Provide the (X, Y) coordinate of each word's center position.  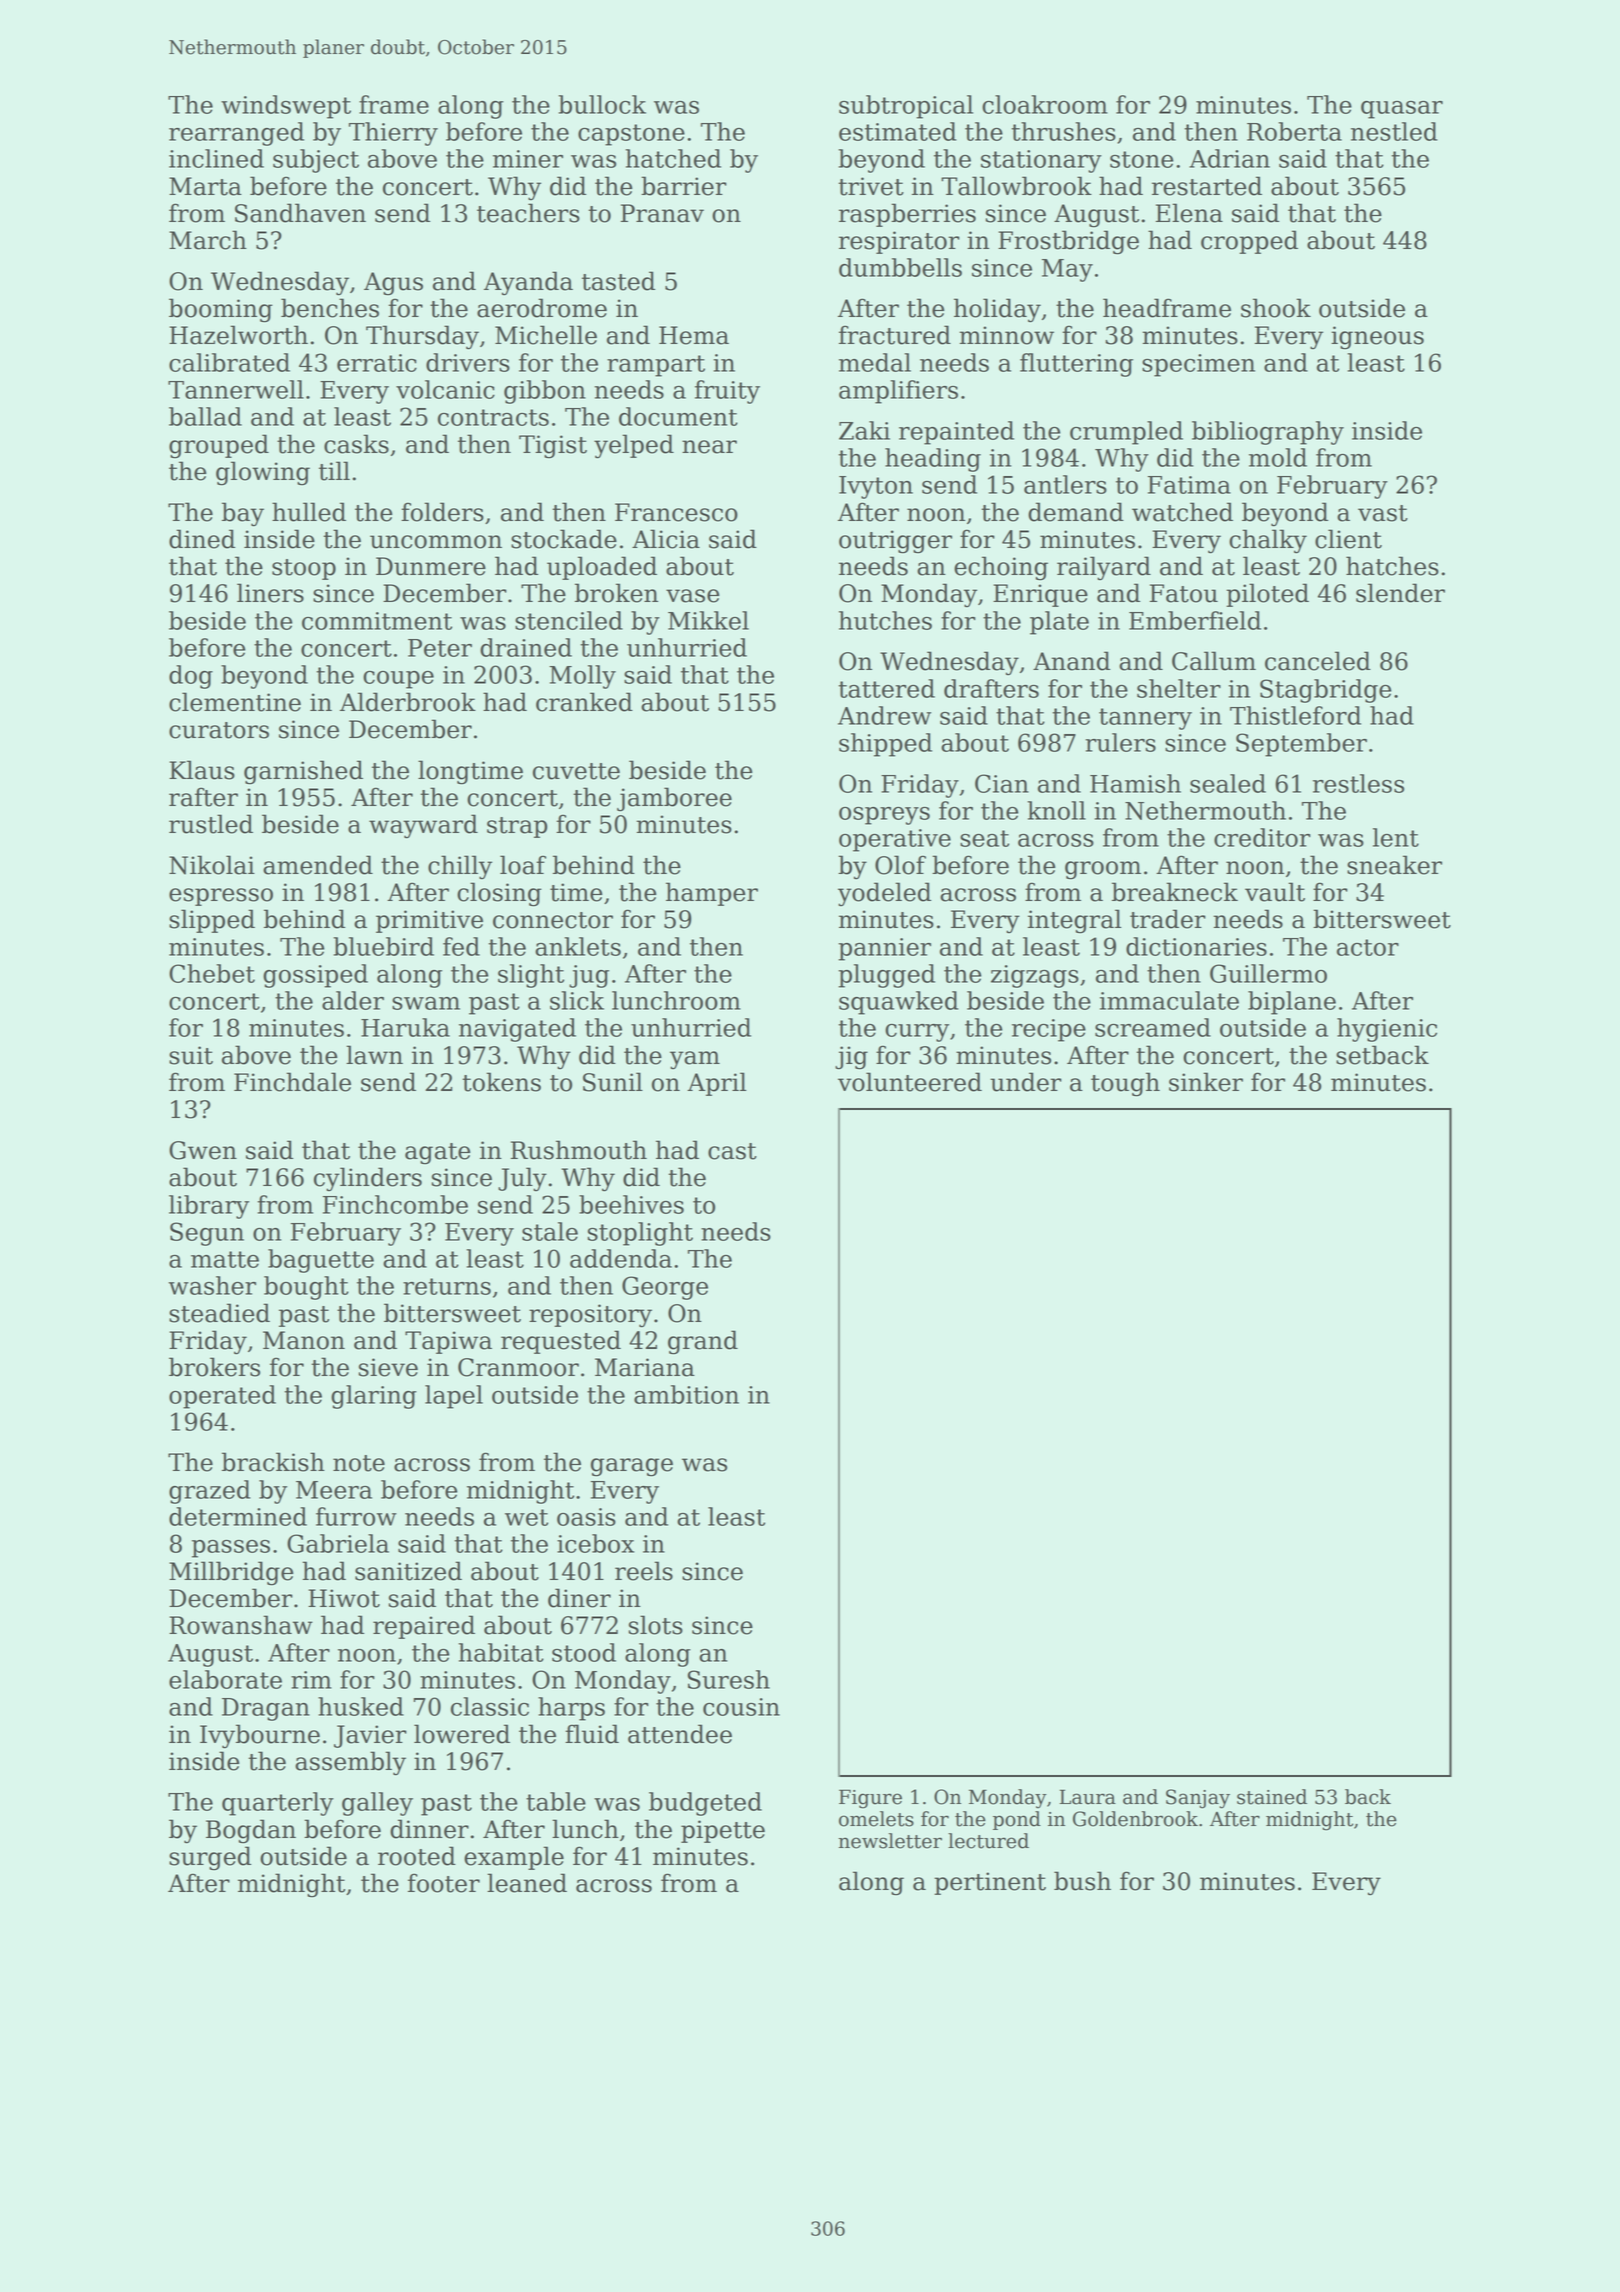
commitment (377, 621)
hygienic (1387, 1030)
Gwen (203, 1150)
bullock (602, 104)
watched (1182, 512)
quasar (1402, 110)
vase (692, 596)
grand (703, 1342)
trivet (871, 186)
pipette (723, 1831)
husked (361, 1706)
